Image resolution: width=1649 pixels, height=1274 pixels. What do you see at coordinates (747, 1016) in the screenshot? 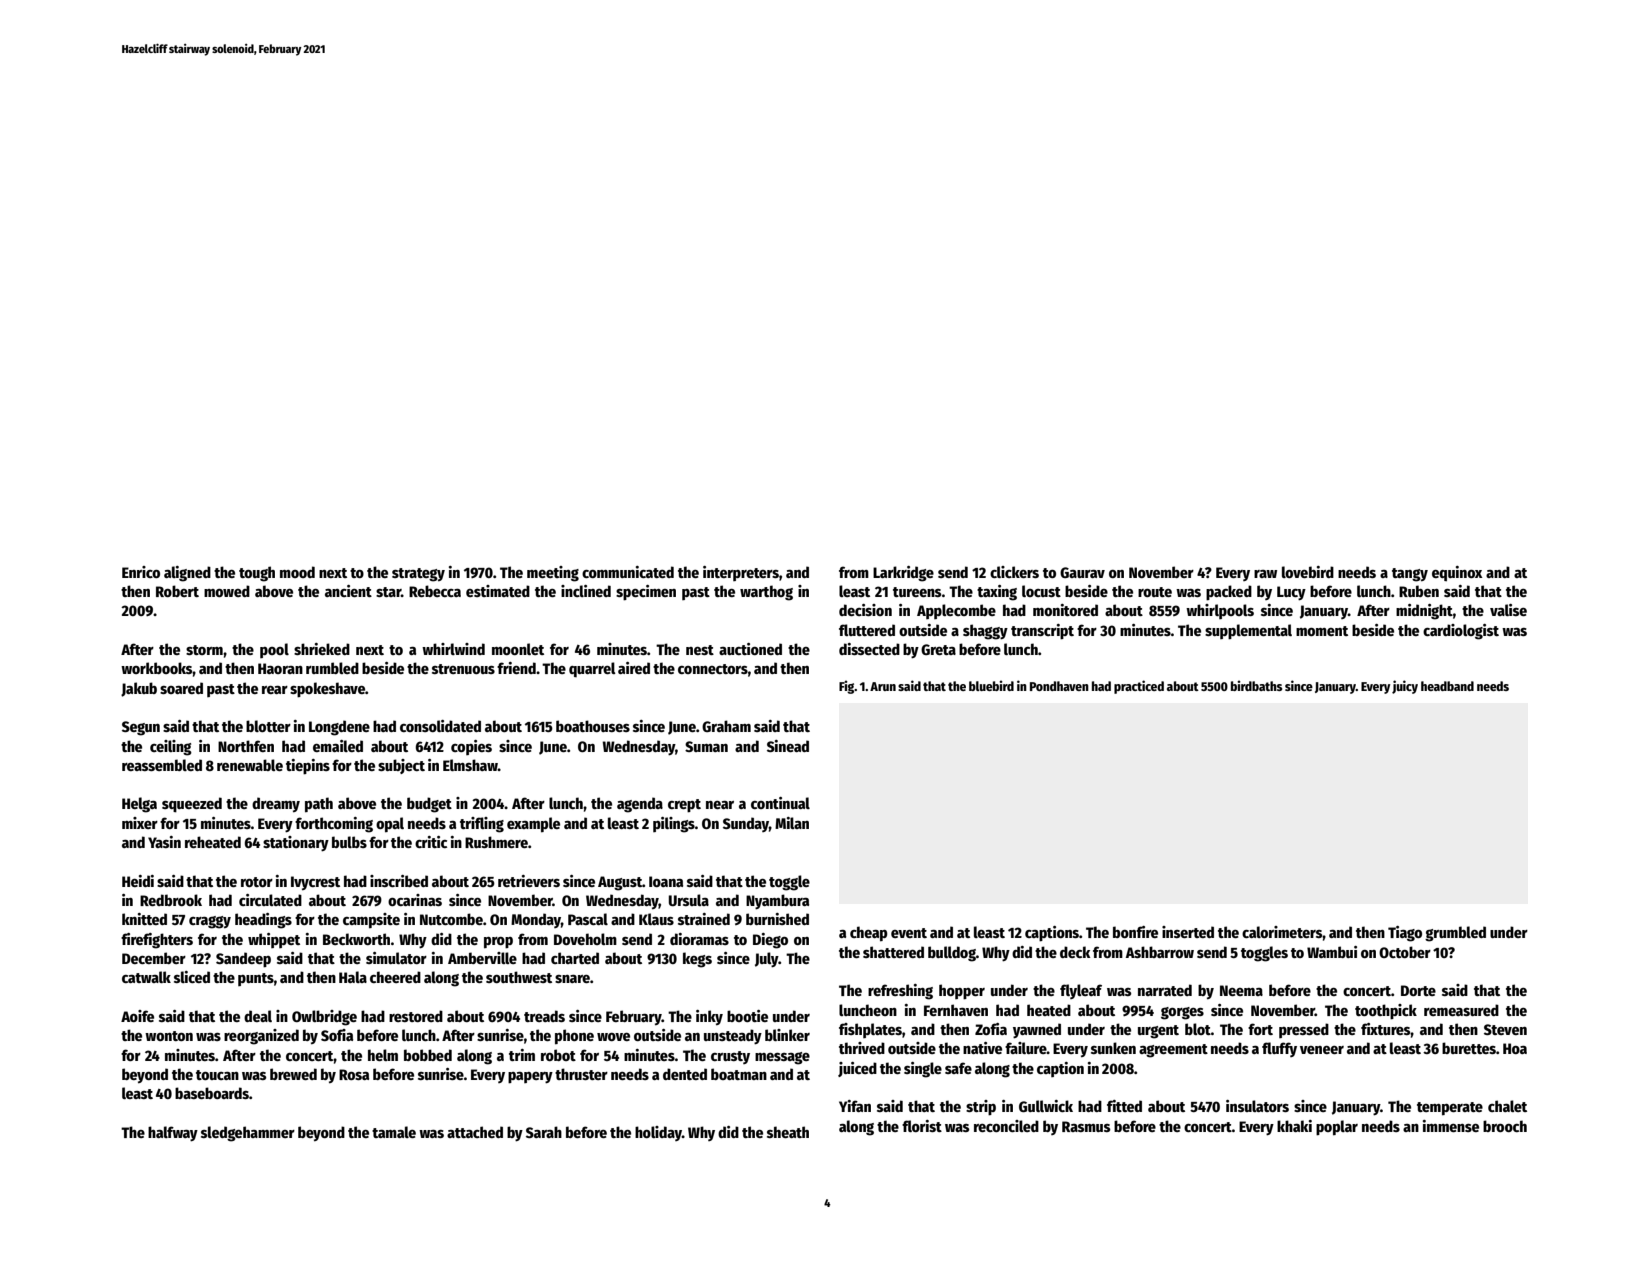
I see `bootie` at bounding box center [747, 1016].
